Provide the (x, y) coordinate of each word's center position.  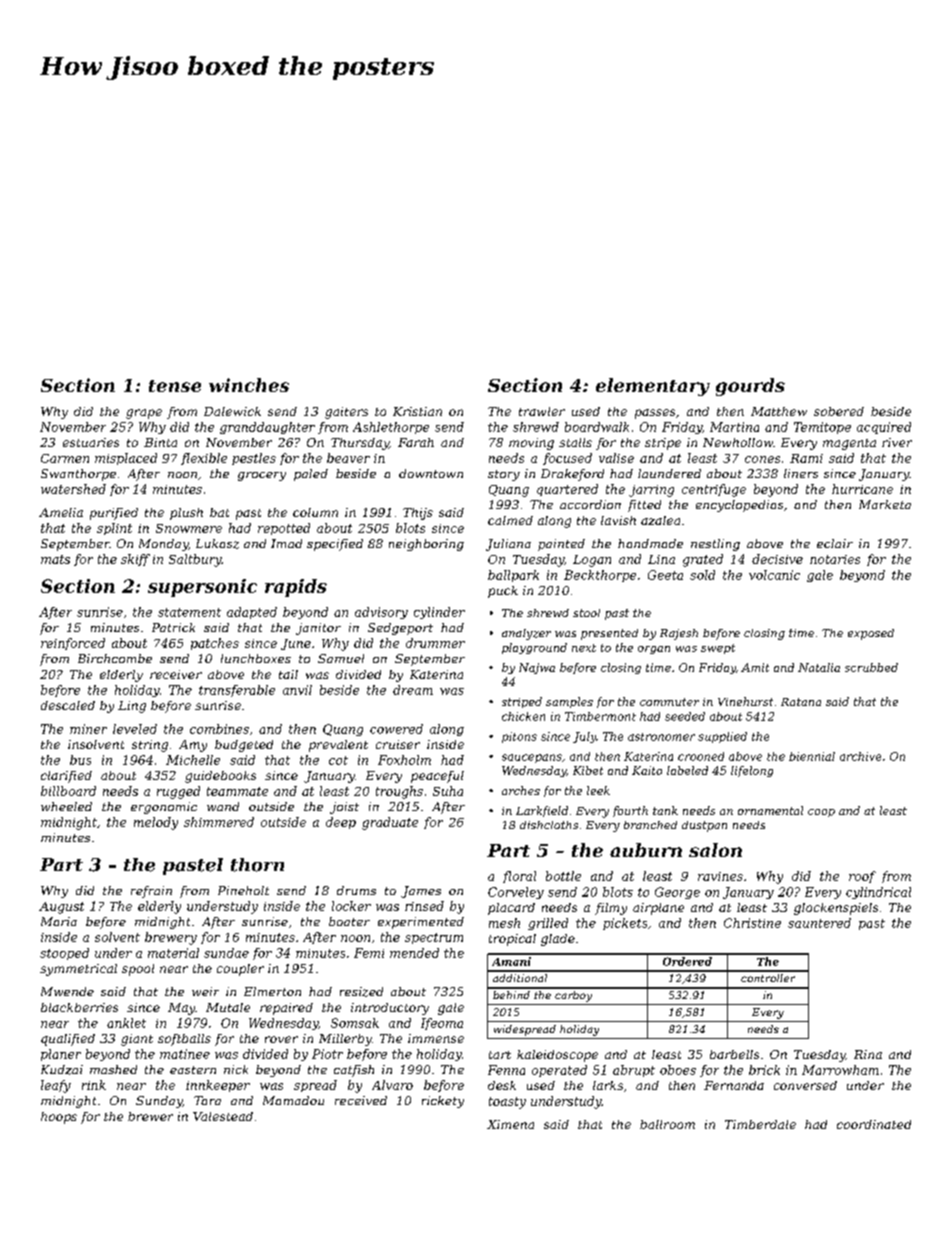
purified (114, 514)
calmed (510, 520)
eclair (835, 543)
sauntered (819, 923)
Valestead (223, 1116)
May (181, 1009)
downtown (431, 473)
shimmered (219, 822)
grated (703, 560)
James (421, 892)
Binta (160, 442)
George (677, 893)
